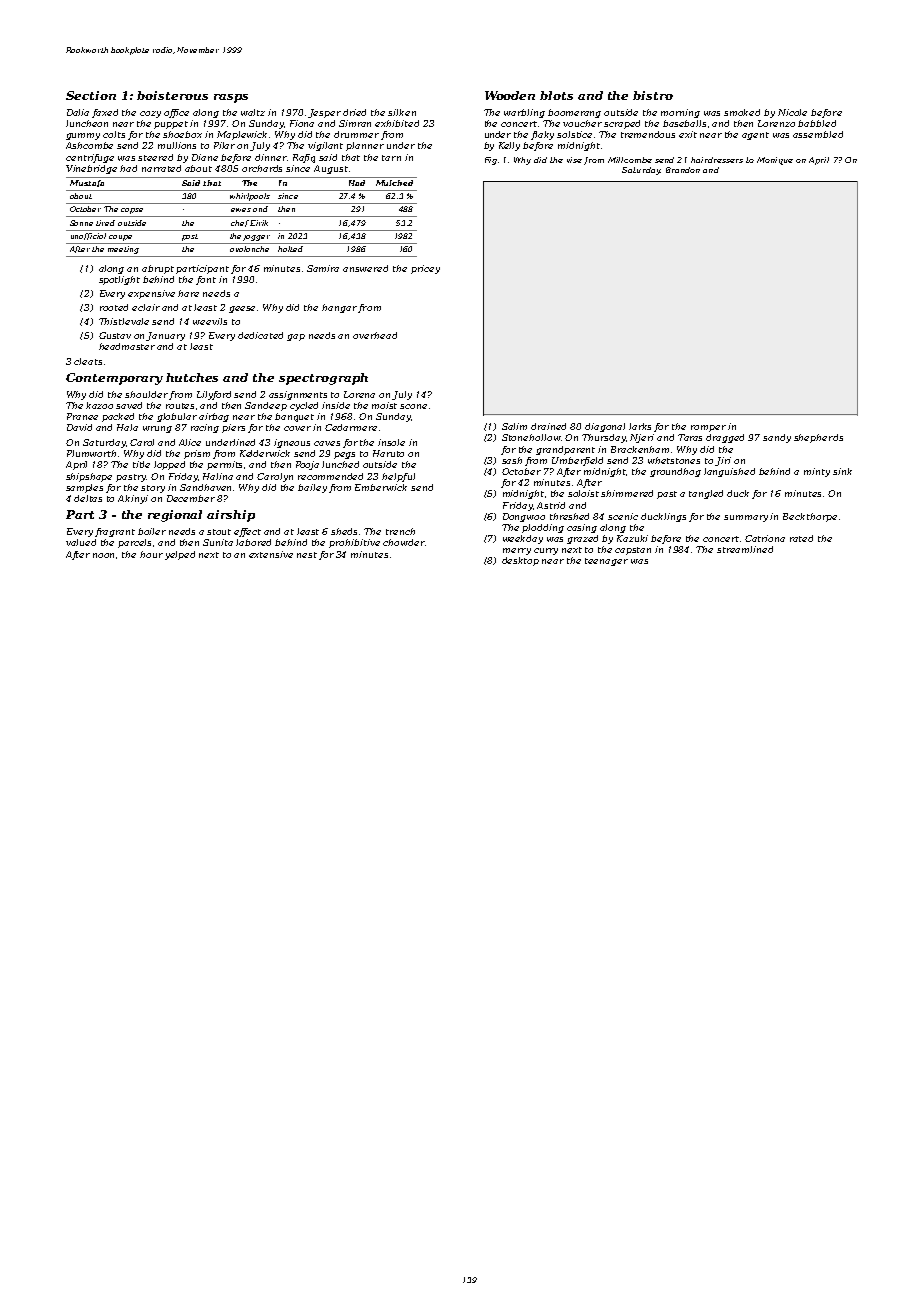 This page has width=924, height=1308. Describe the element at coordinates (708, 428) in the page. I see `romper` at that location.
